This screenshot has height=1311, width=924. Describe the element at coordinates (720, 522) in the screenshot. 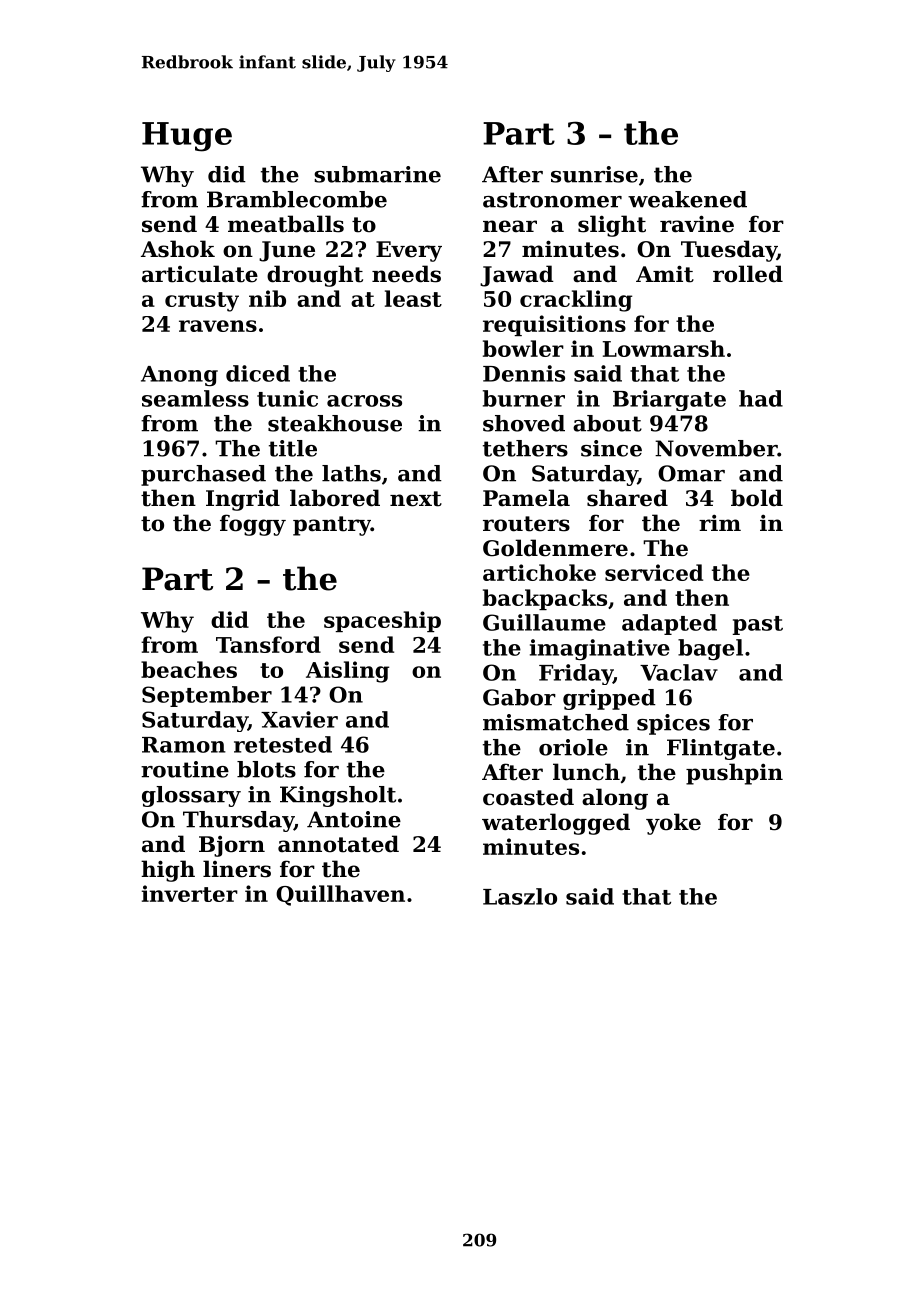

I see `rim` at that location.
